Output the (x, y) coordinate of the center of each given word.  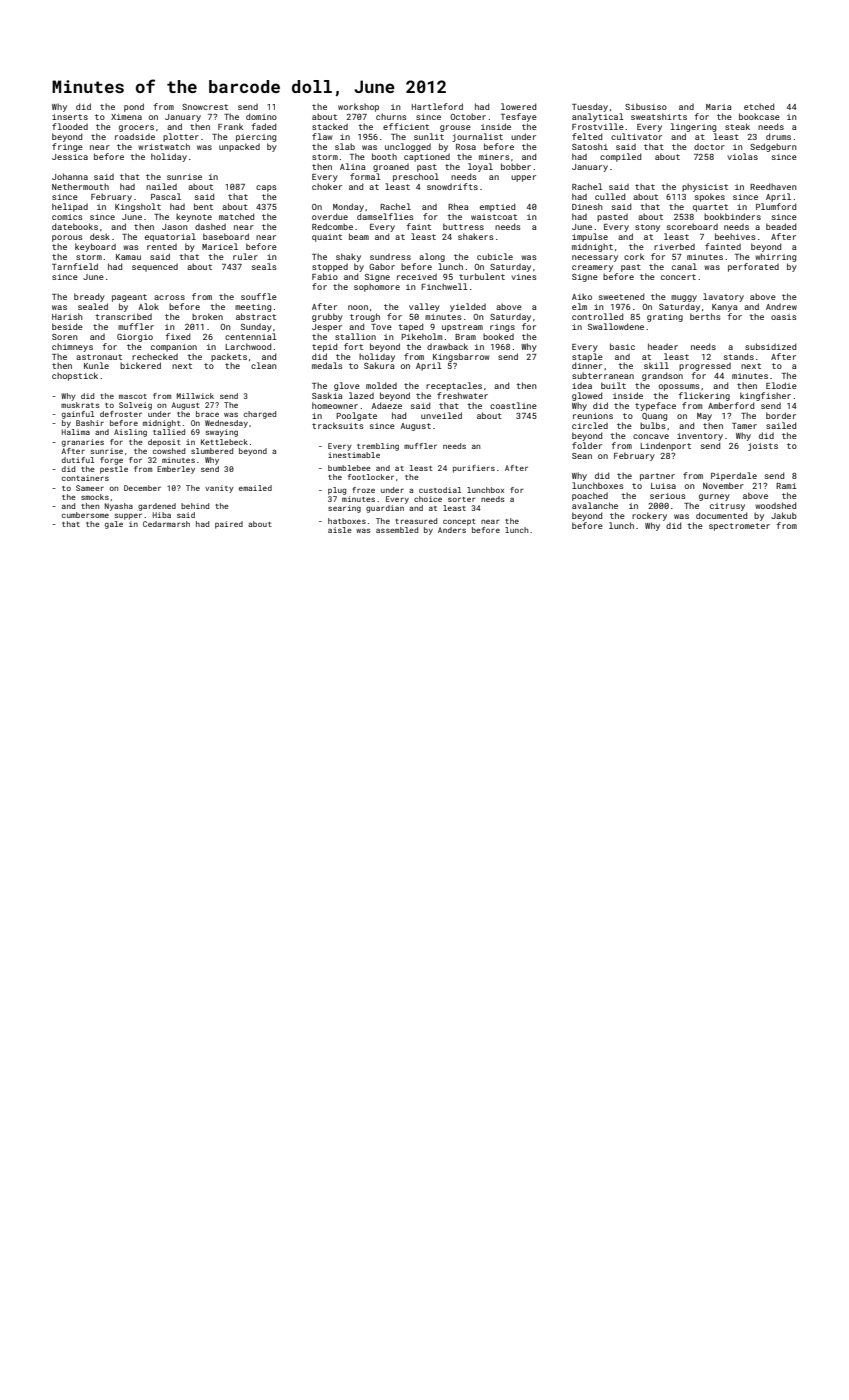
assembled (397, 530)
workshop (358, 107)
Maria (718, 107)
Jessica (70, 157)
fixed (178, 336)
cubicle (495, 256)
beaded (781, 226)
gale (114, 525)
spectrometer (739, 527)
